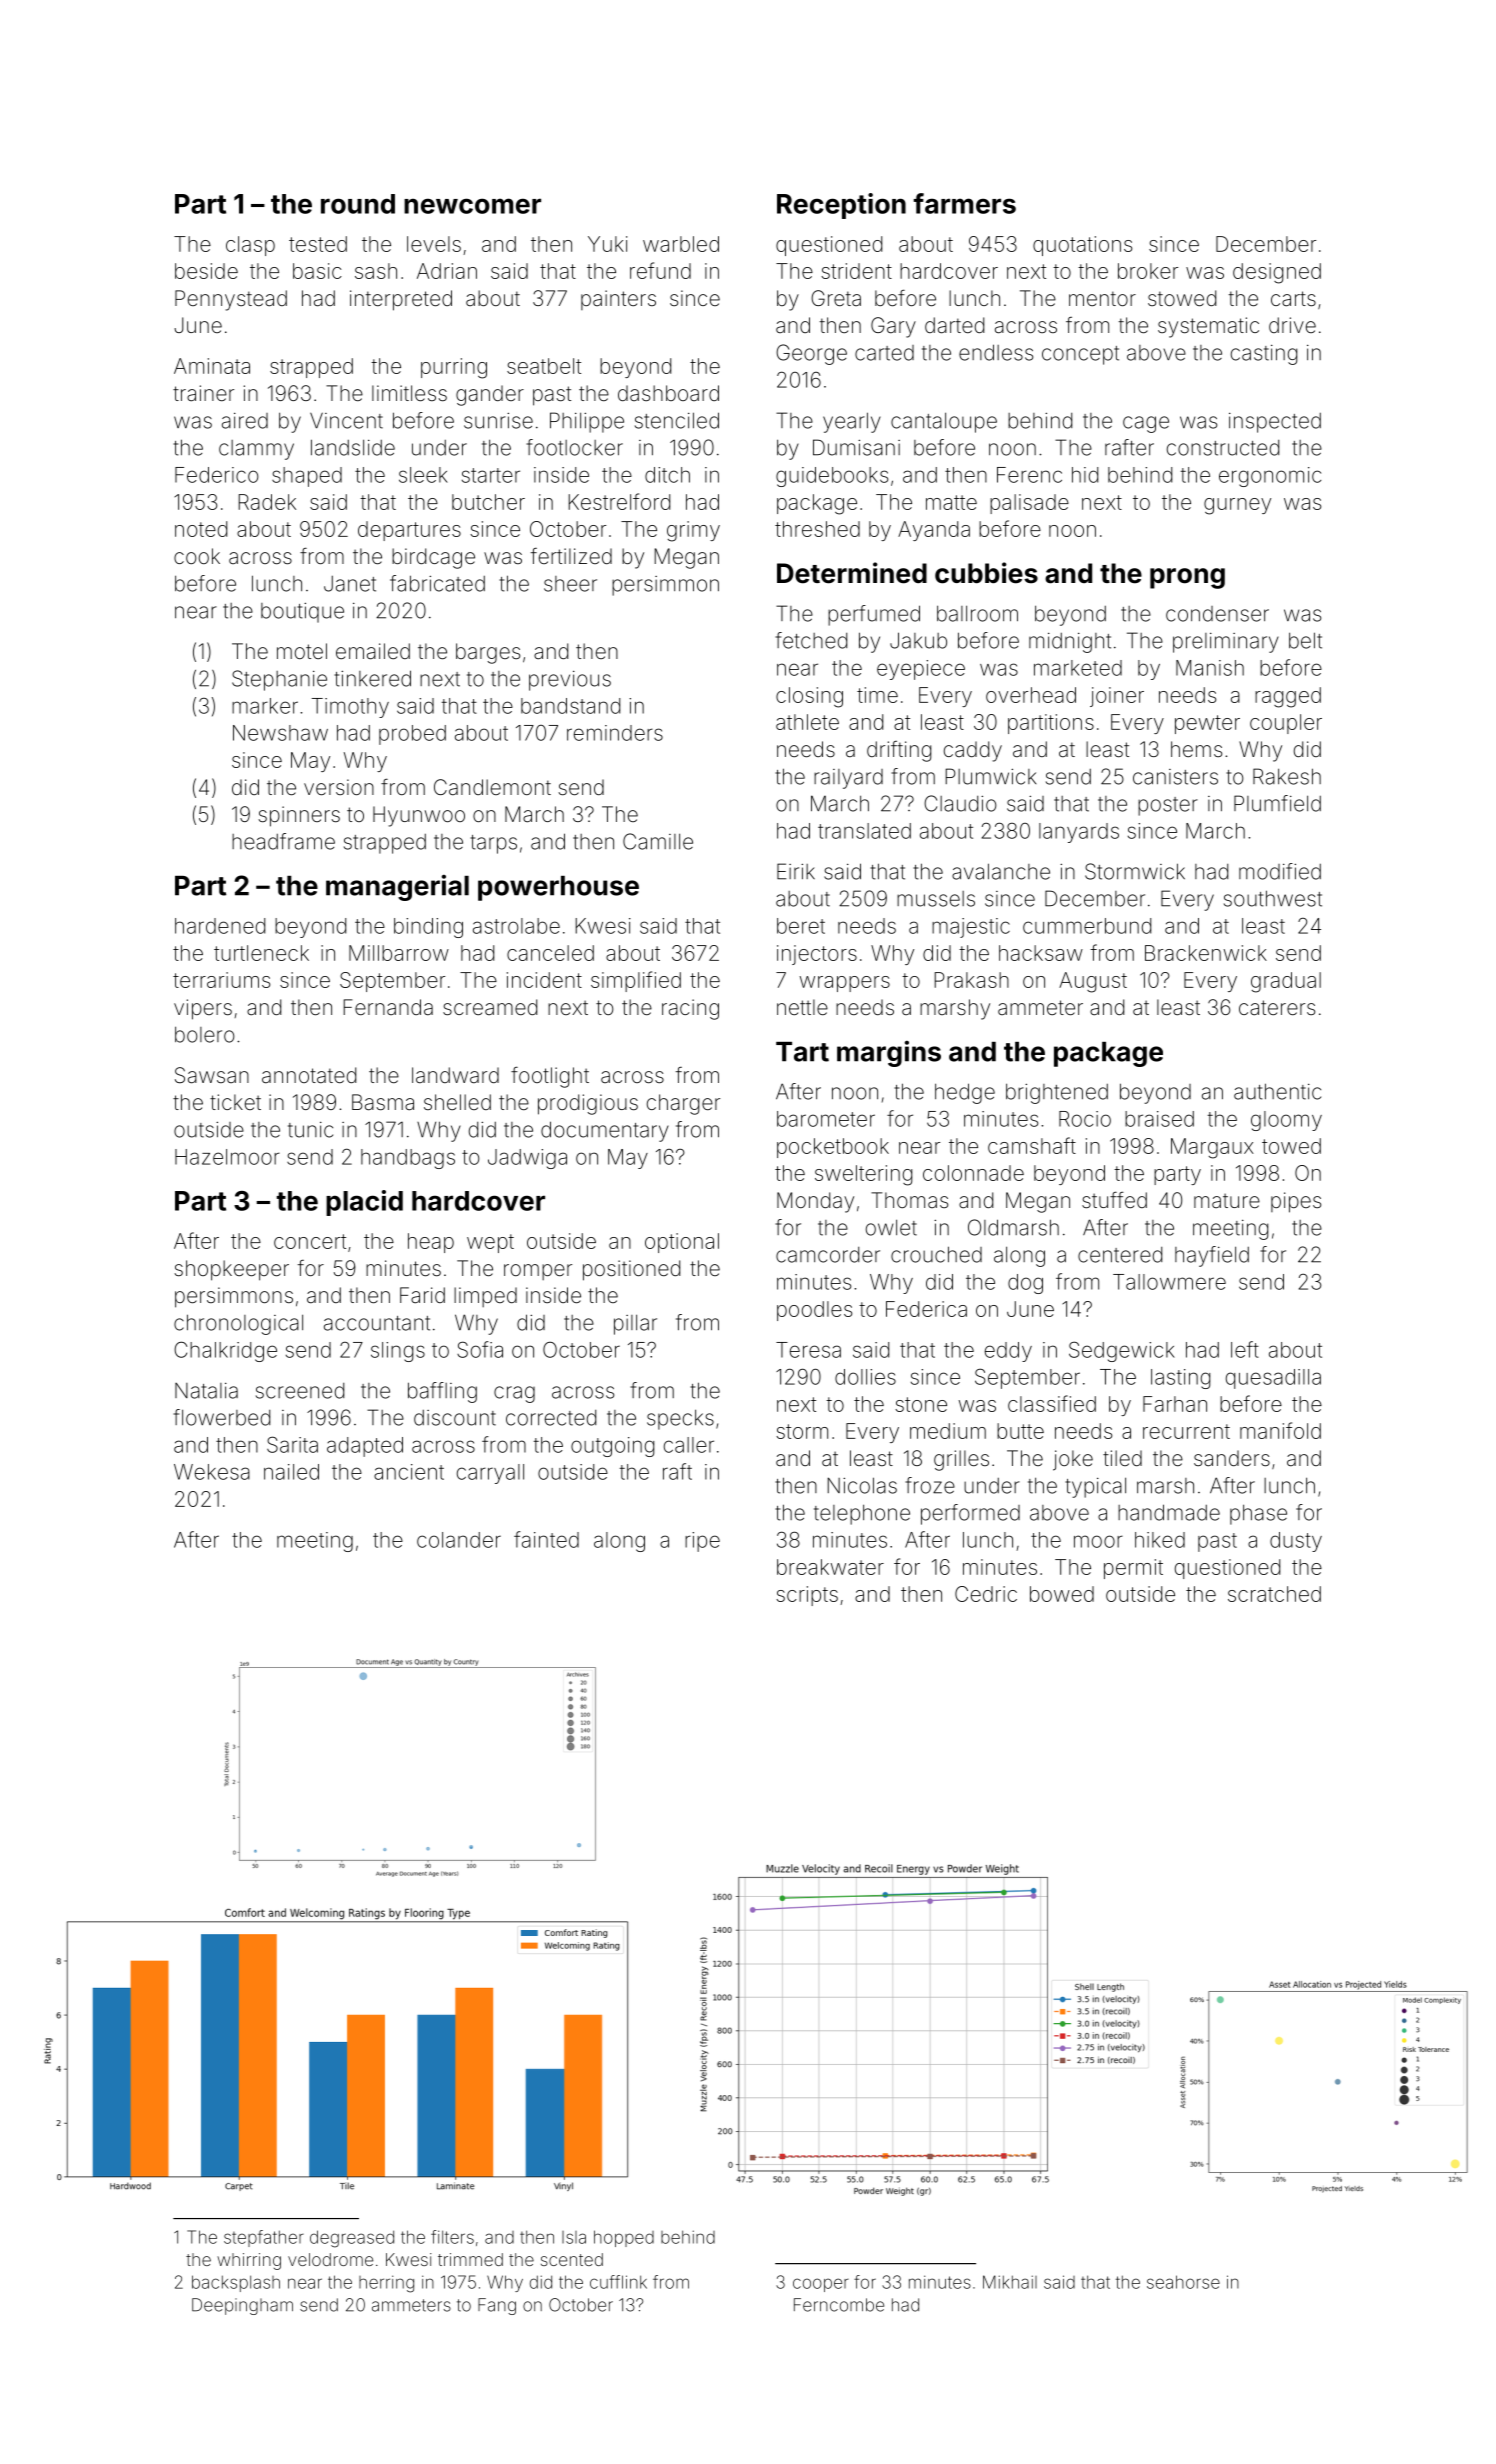 Image resolution: width=1496 pixels, height=2464 pixels. I want to click on colander, so click(459, 1540).
